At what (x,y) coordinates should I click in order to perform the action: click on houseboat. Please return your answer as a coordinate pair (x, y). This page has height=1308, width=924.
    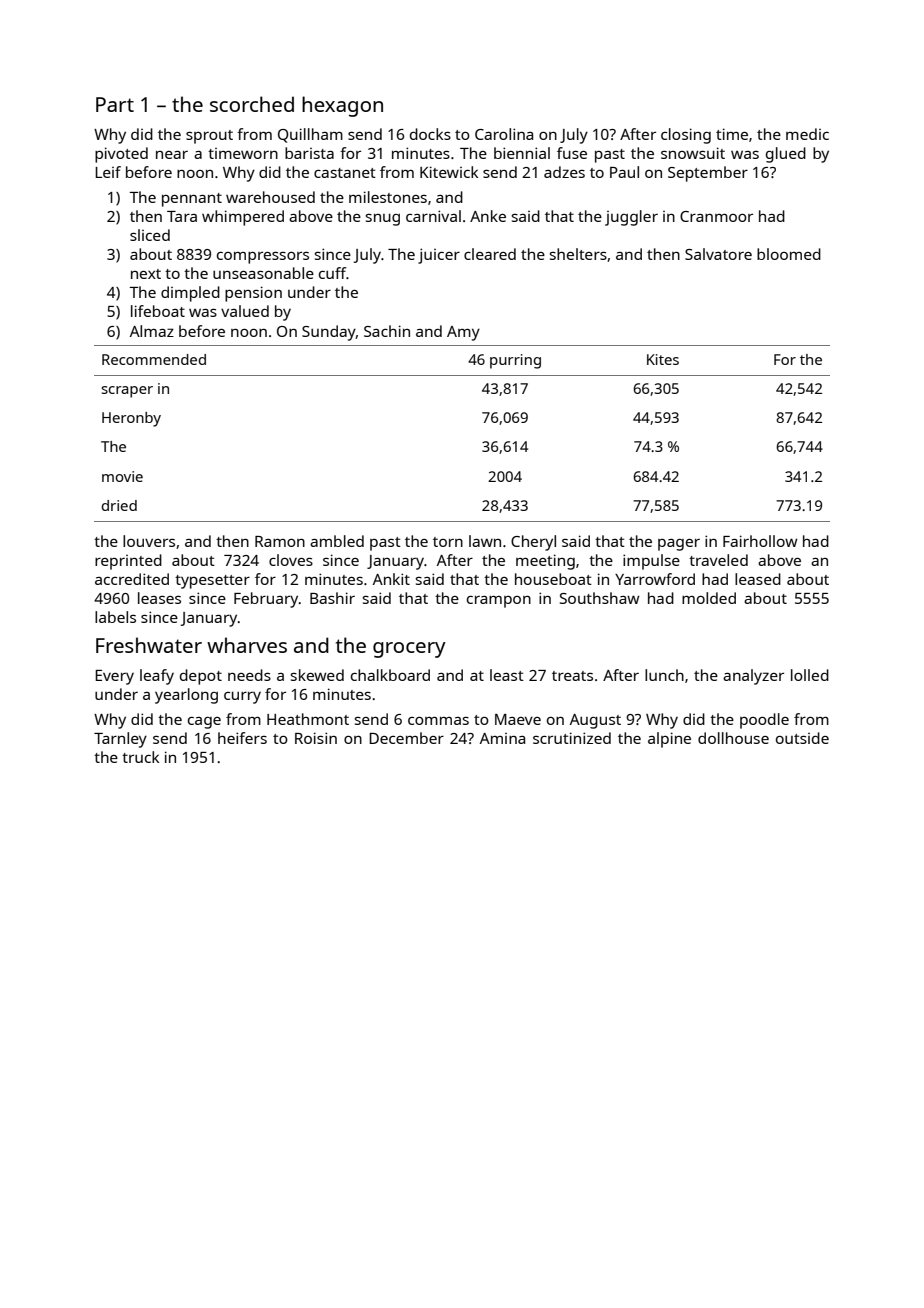
    Looking at the image, I should click on (553, 579).
